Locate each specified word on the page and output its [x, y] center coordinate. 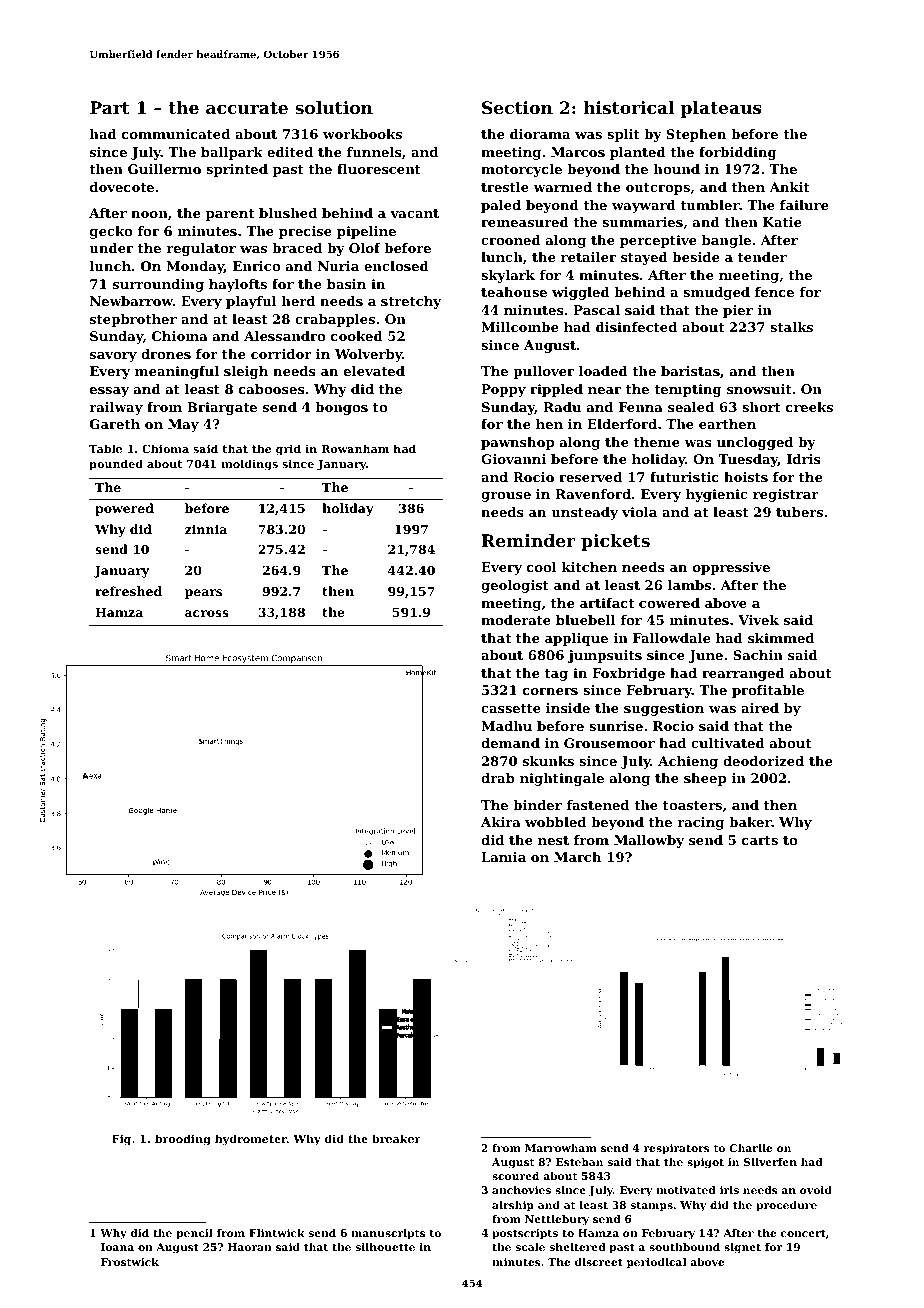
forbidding [738, 153]
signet [742, 1248]
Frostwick [130, 1262]
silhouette [385, 1247]
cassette [511, 708]
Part [110, 107]
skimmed [781, 638]
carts [760, 840]
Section [517, 107]
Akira [501, 822]
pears [203, 594]
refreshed [128, 591]
